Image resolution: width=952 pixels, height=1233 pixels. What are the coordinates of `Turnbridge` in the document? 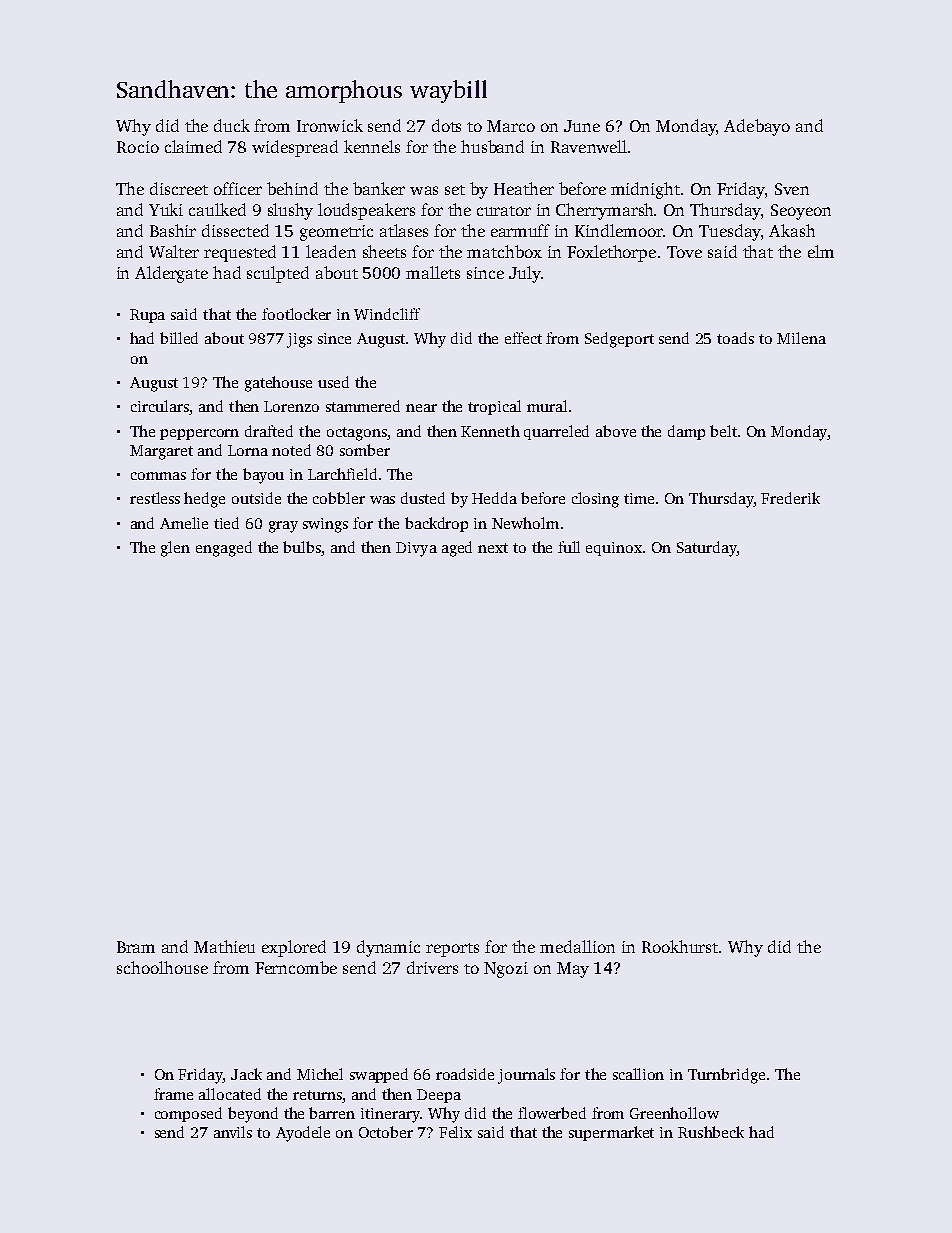 It's located at (726, 1076).
